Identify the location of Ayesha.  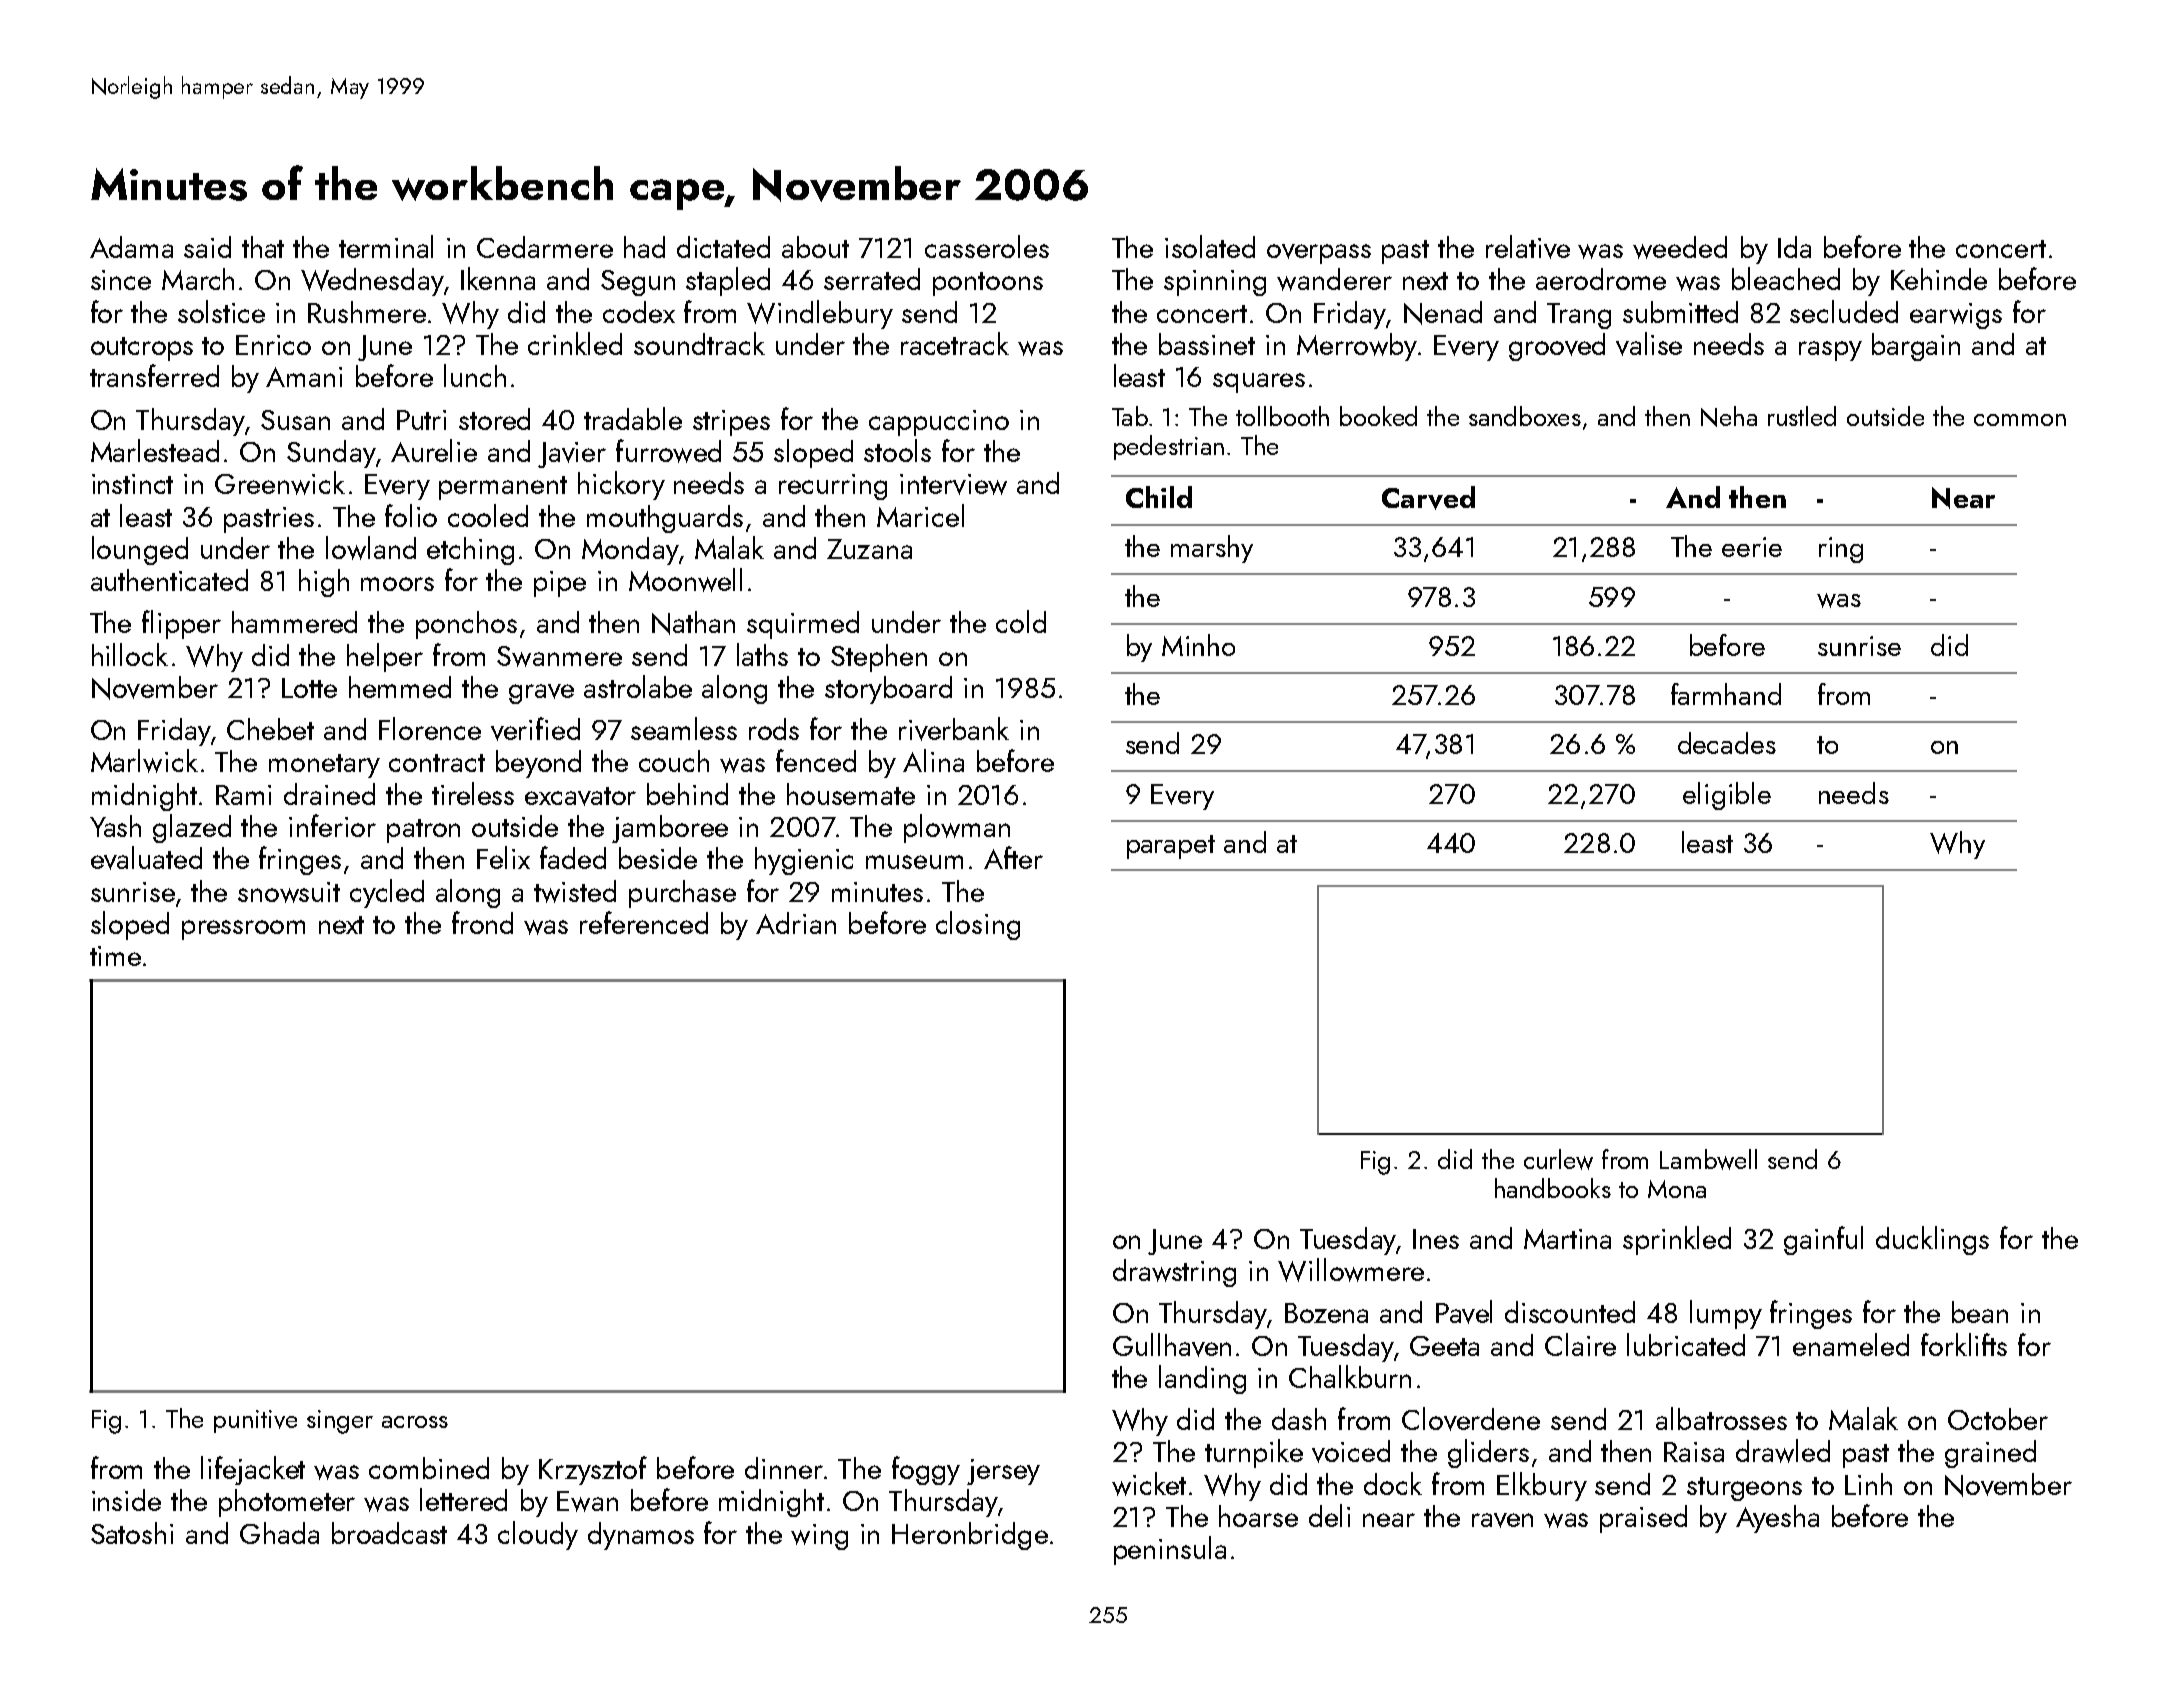
(1777, 1519).
